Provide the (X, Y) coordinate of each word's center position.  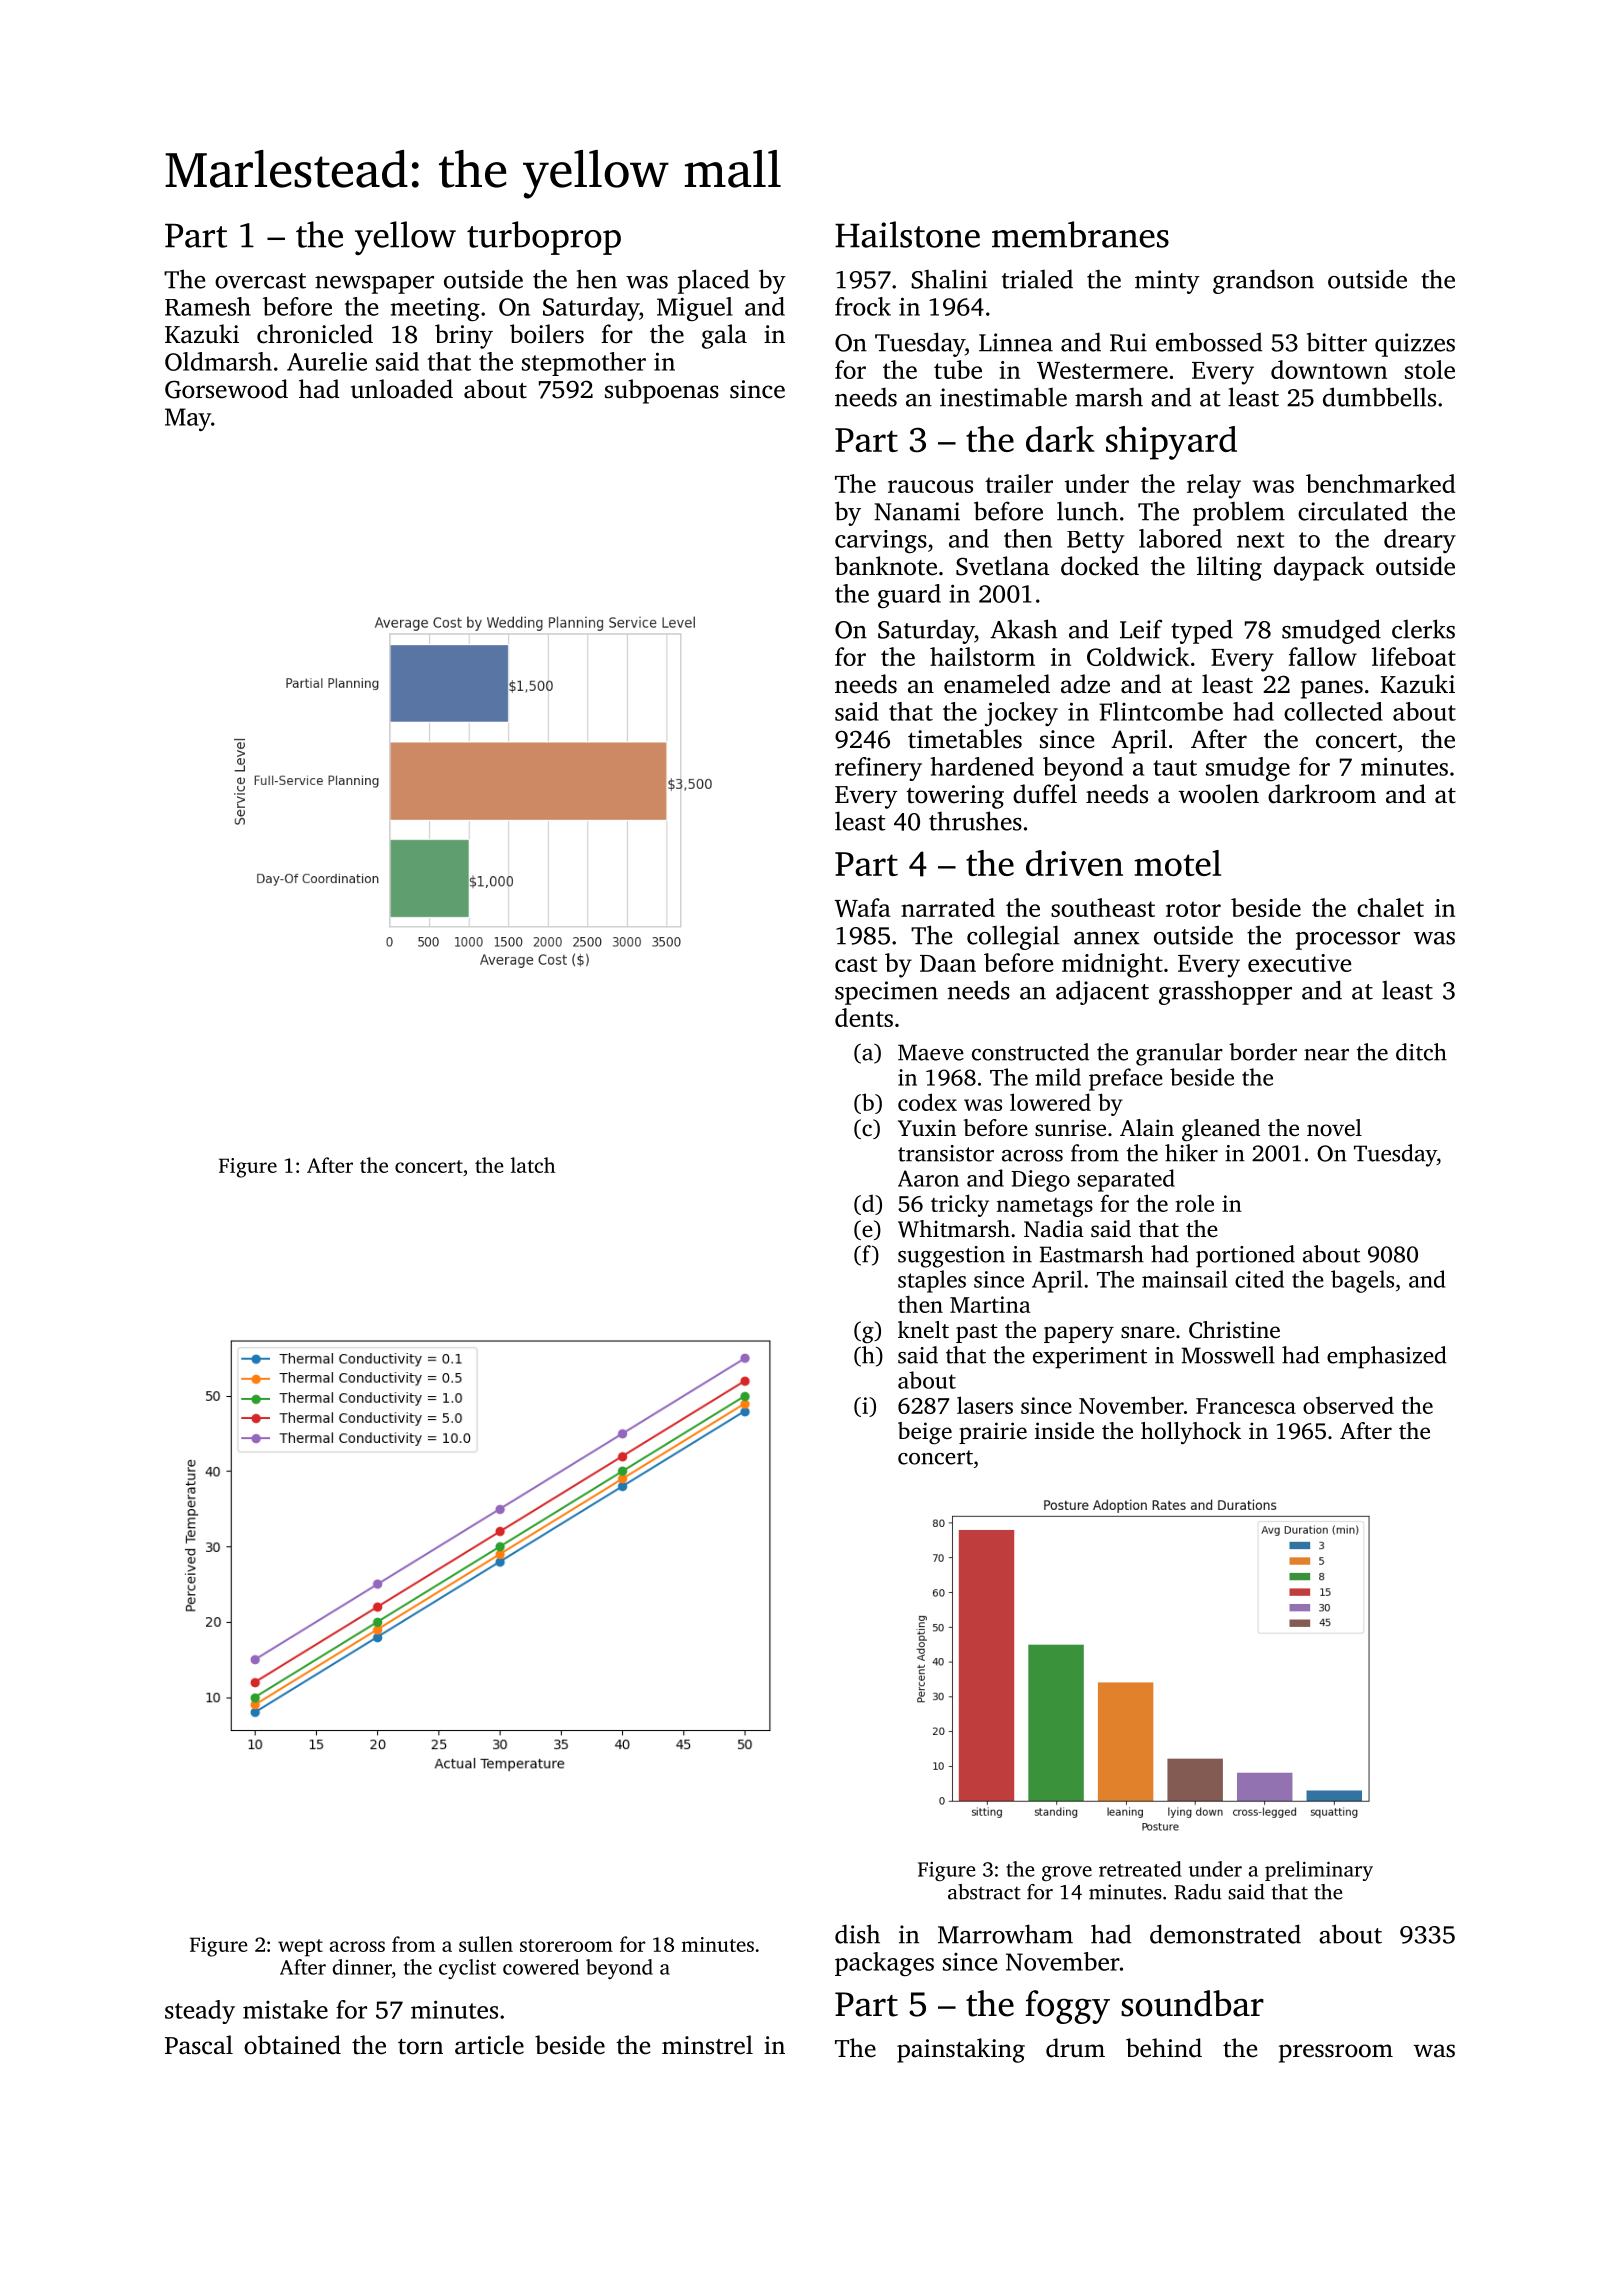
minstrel (707, 2045)
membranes (1080, 234)
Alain (1147, 1127)
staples (932, 1281)
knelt (923, 1330)
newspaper (374, 285)
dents (864, 1017)
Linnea (1016, 342)
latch (533, 1165)
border (1263, 1052)
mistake (285, 2009)
